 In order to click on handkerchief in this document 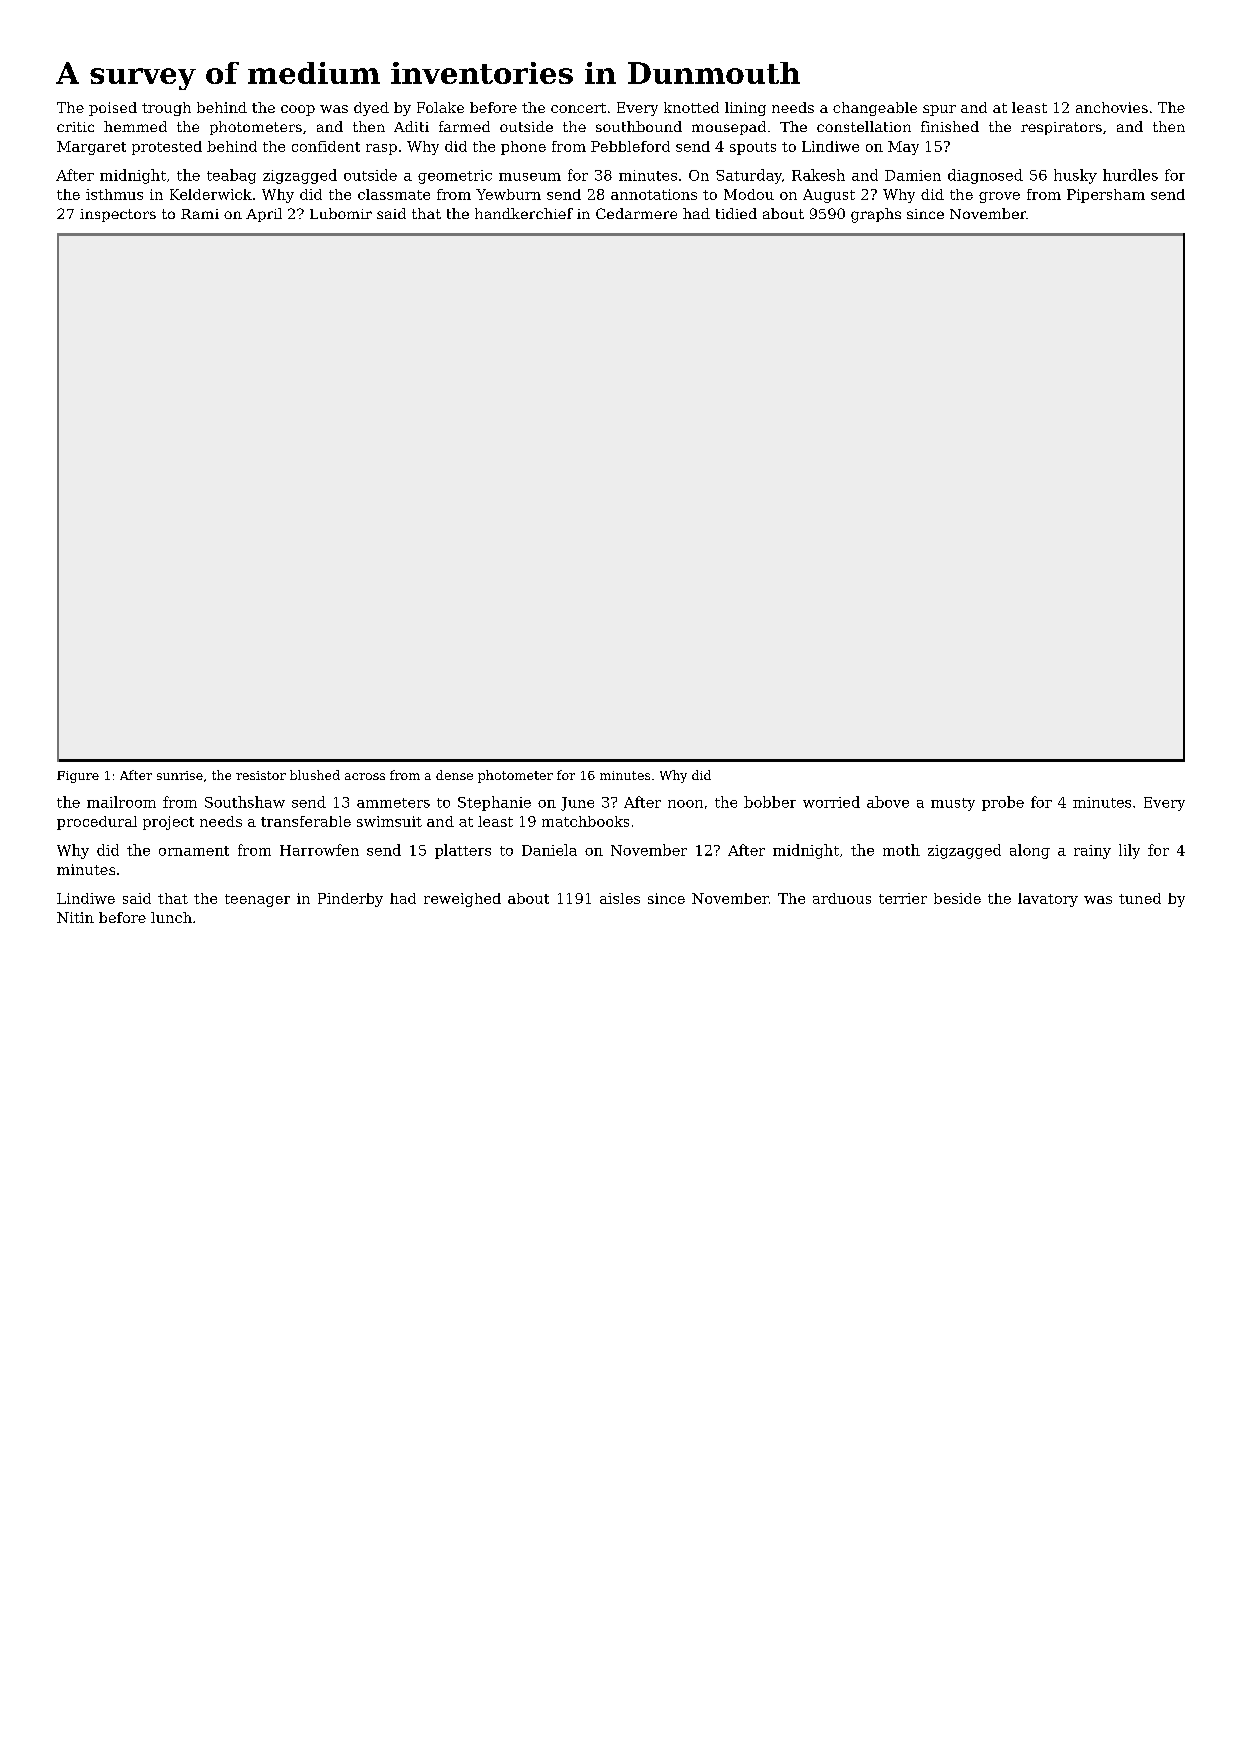, I will do `click(524, 213)`.
